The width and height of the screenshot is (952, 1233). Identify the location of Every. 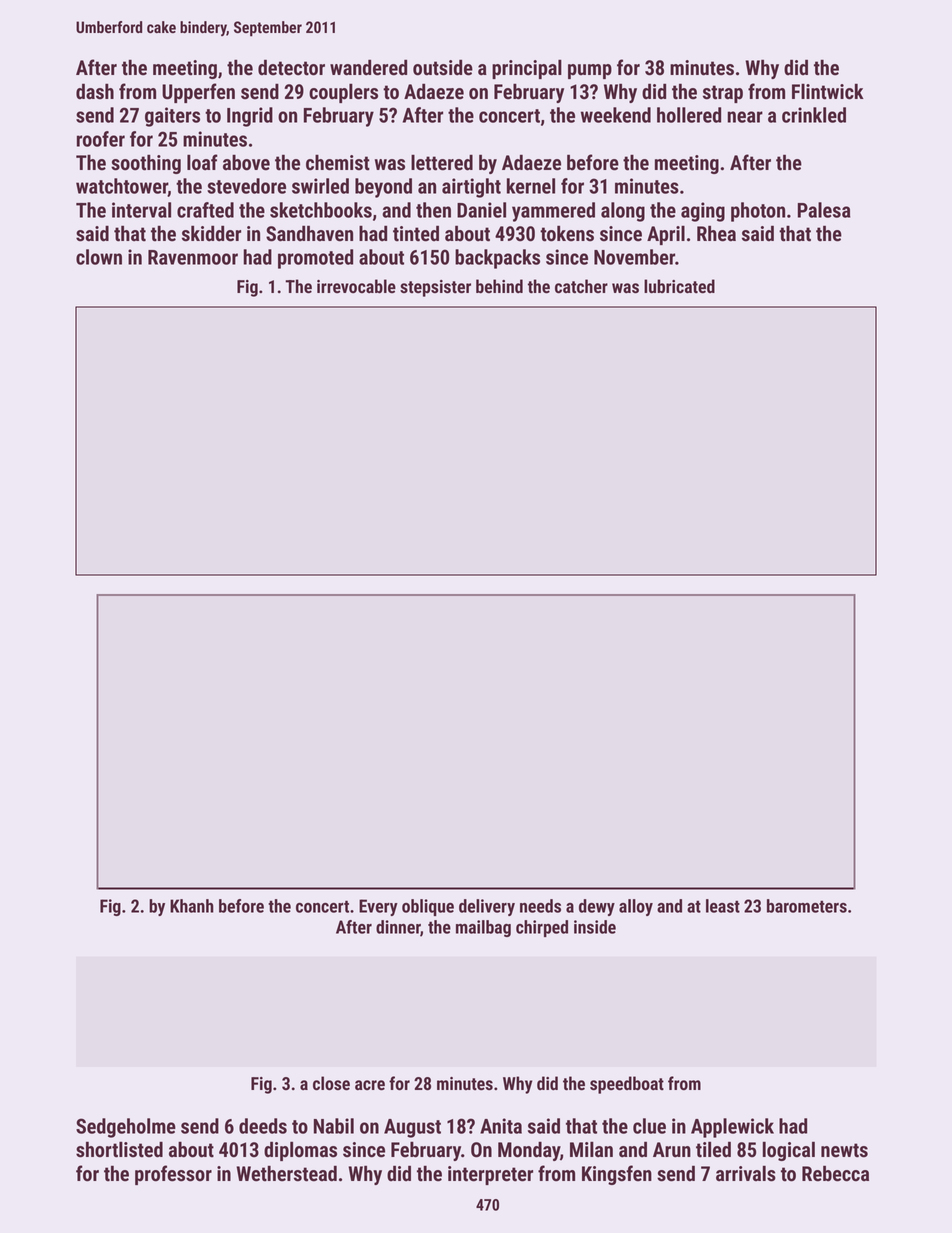
(378, 907).
